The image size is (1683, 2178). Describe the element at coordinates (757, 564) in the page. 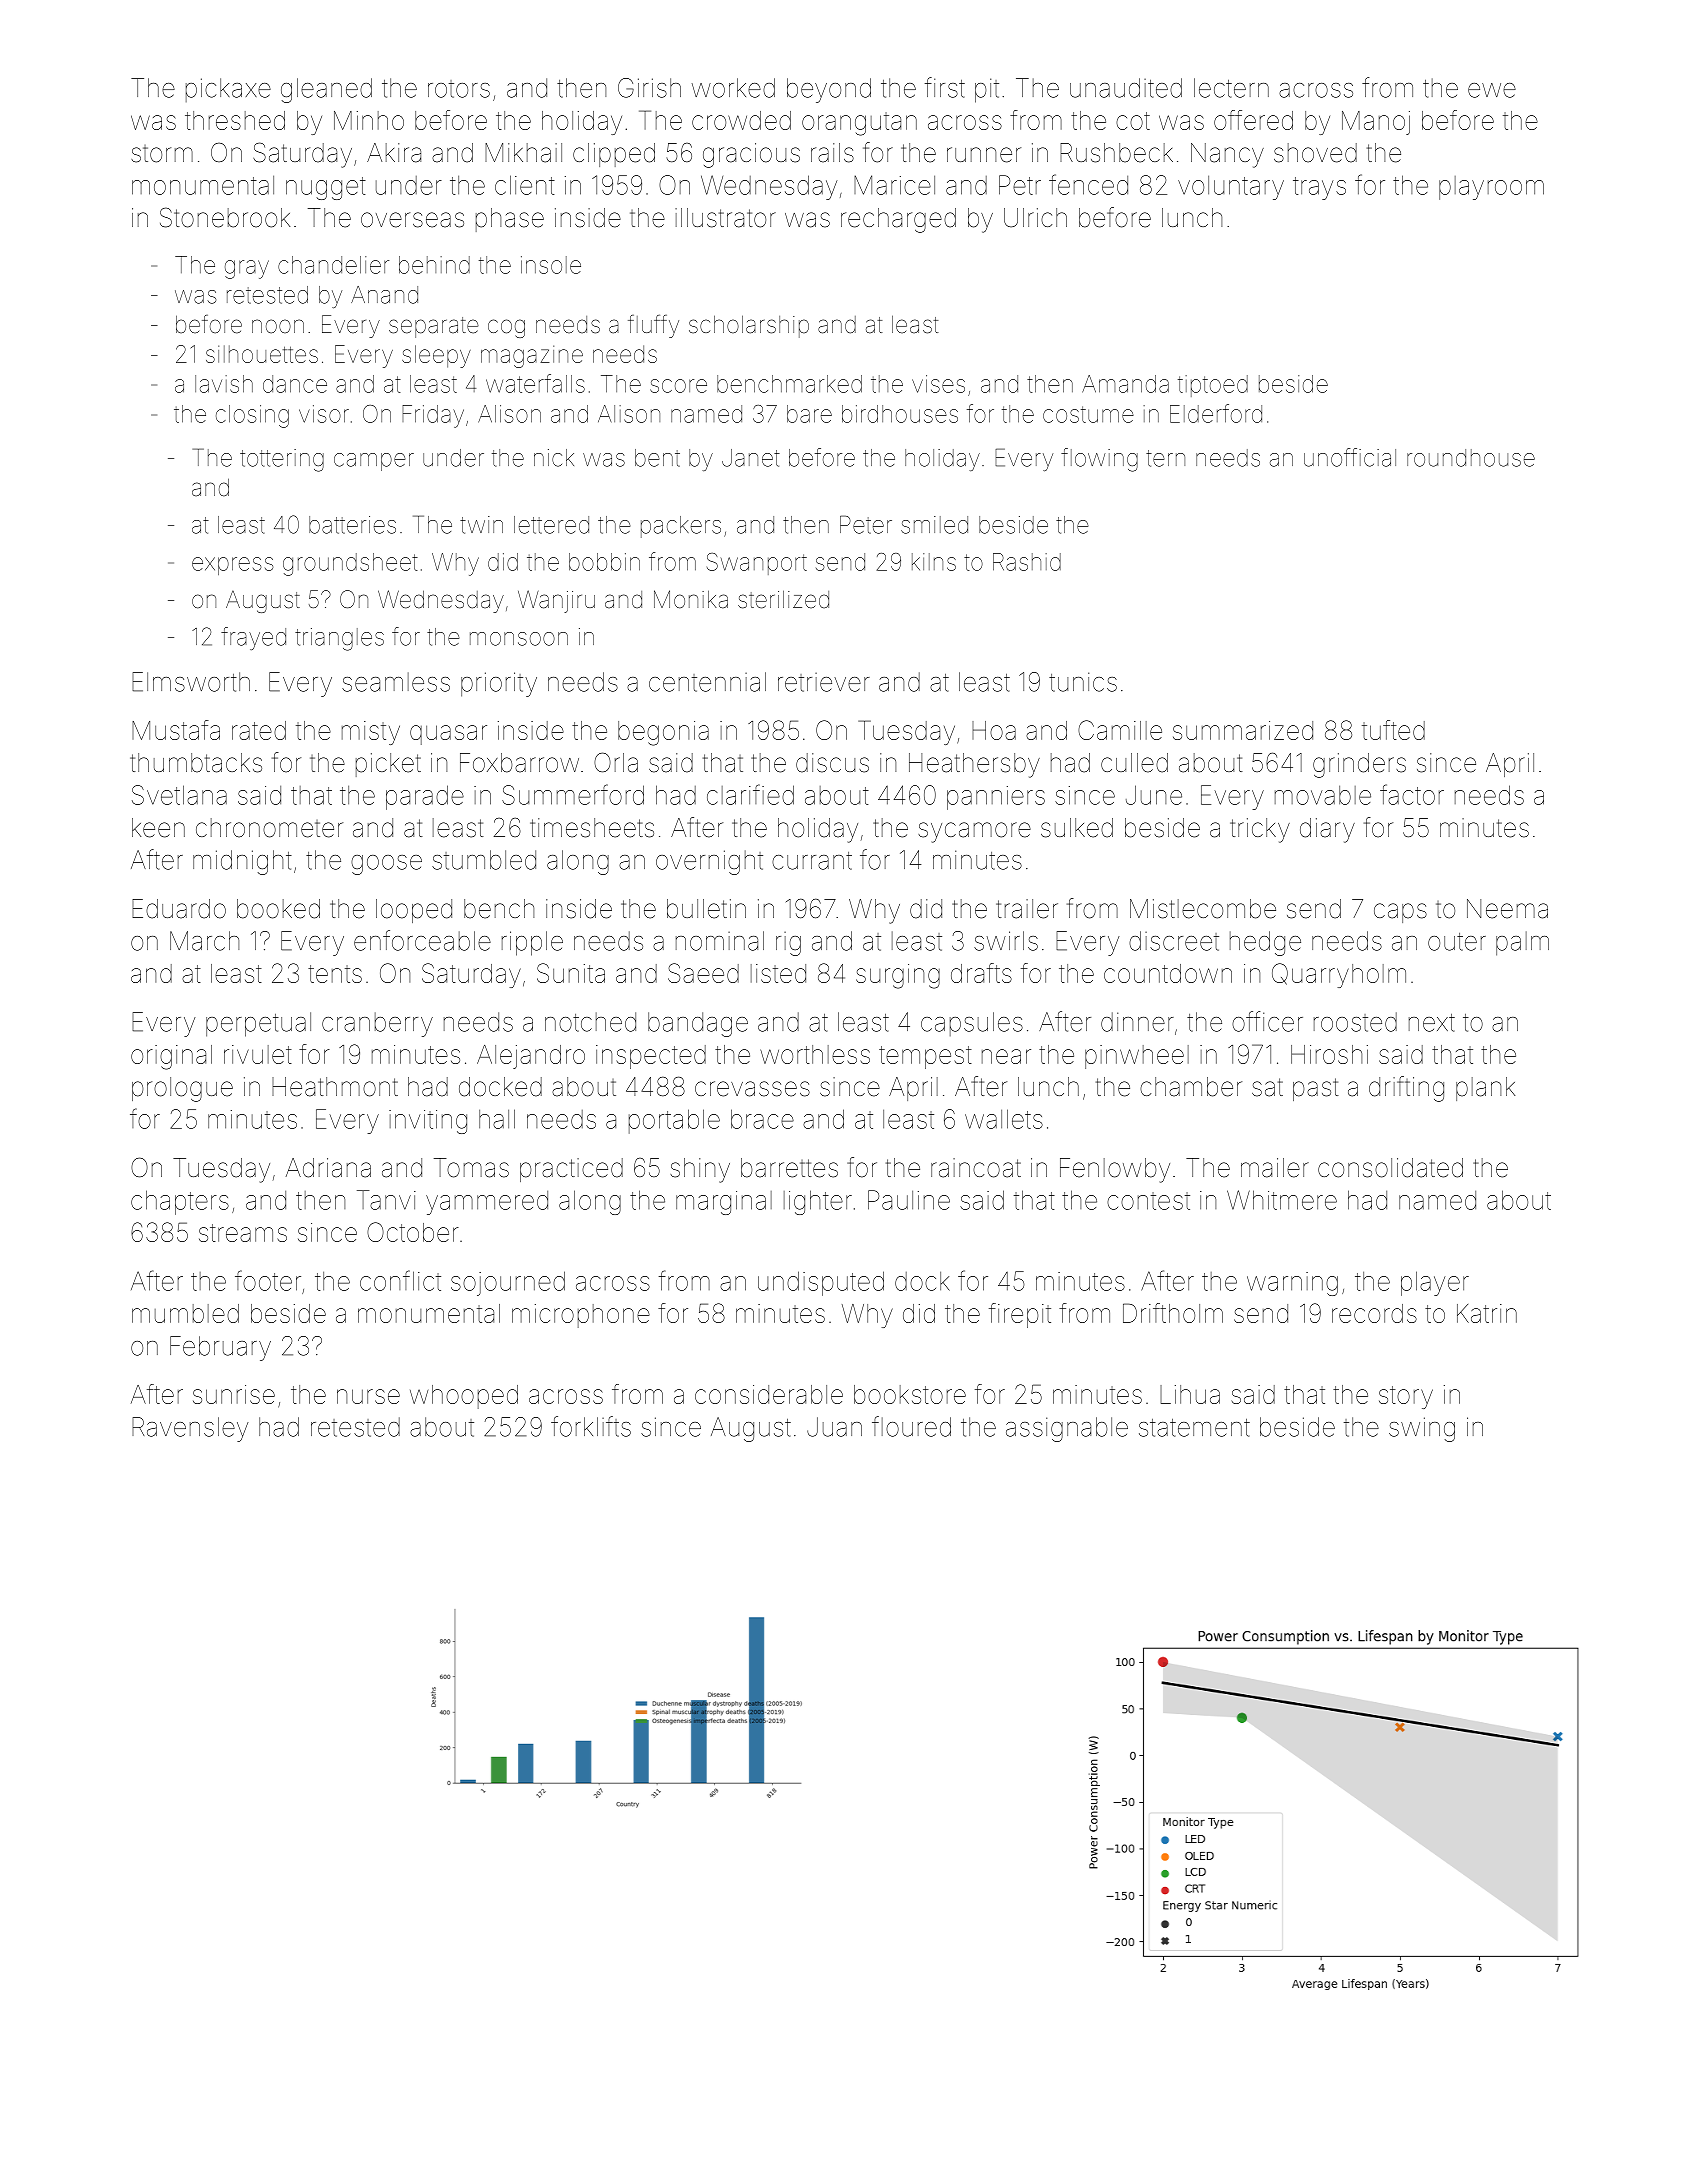

I see `Swanport` at that location.
